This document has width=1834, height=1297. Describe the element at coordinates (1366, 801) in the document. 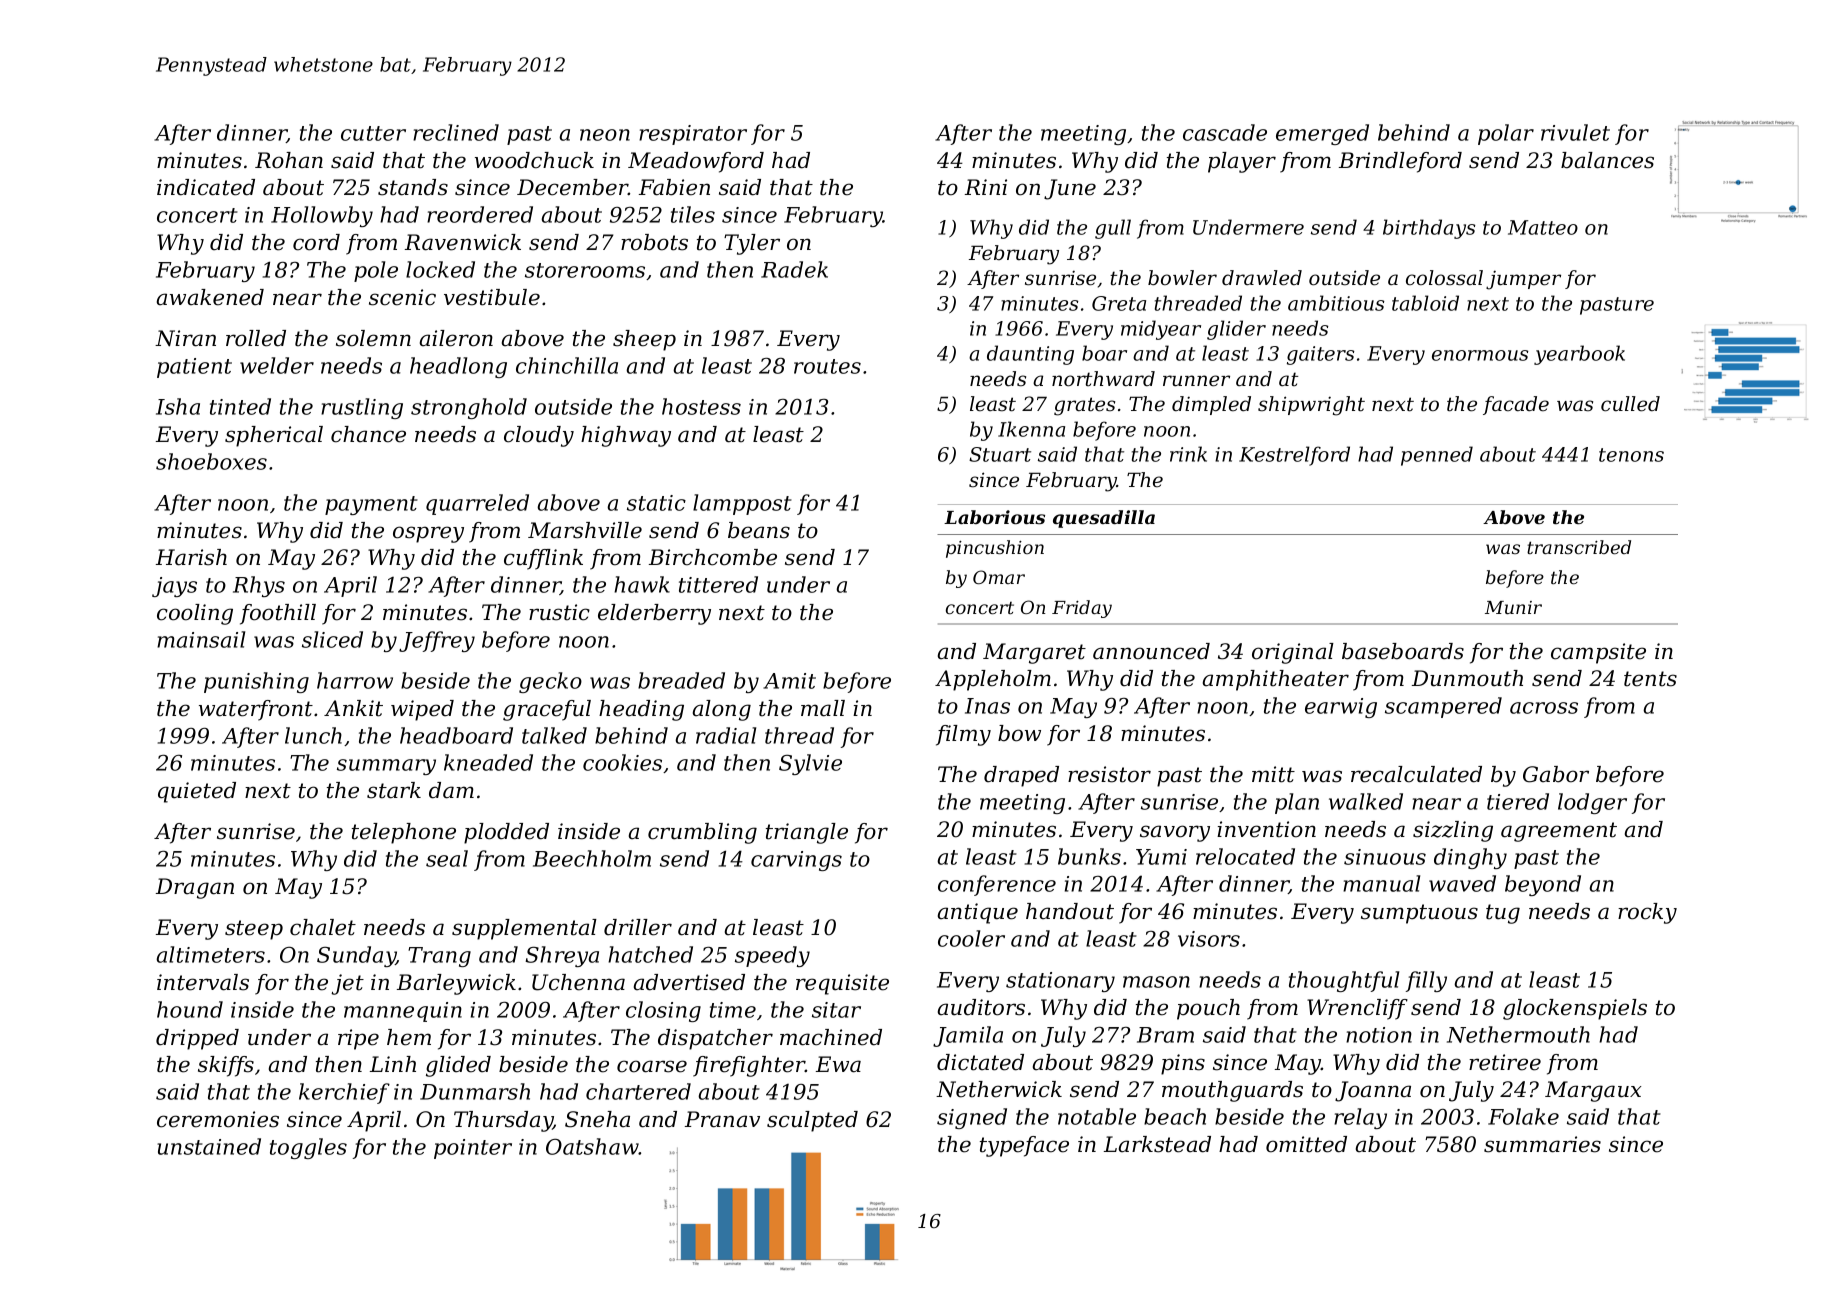

I see `walked` at that location.
